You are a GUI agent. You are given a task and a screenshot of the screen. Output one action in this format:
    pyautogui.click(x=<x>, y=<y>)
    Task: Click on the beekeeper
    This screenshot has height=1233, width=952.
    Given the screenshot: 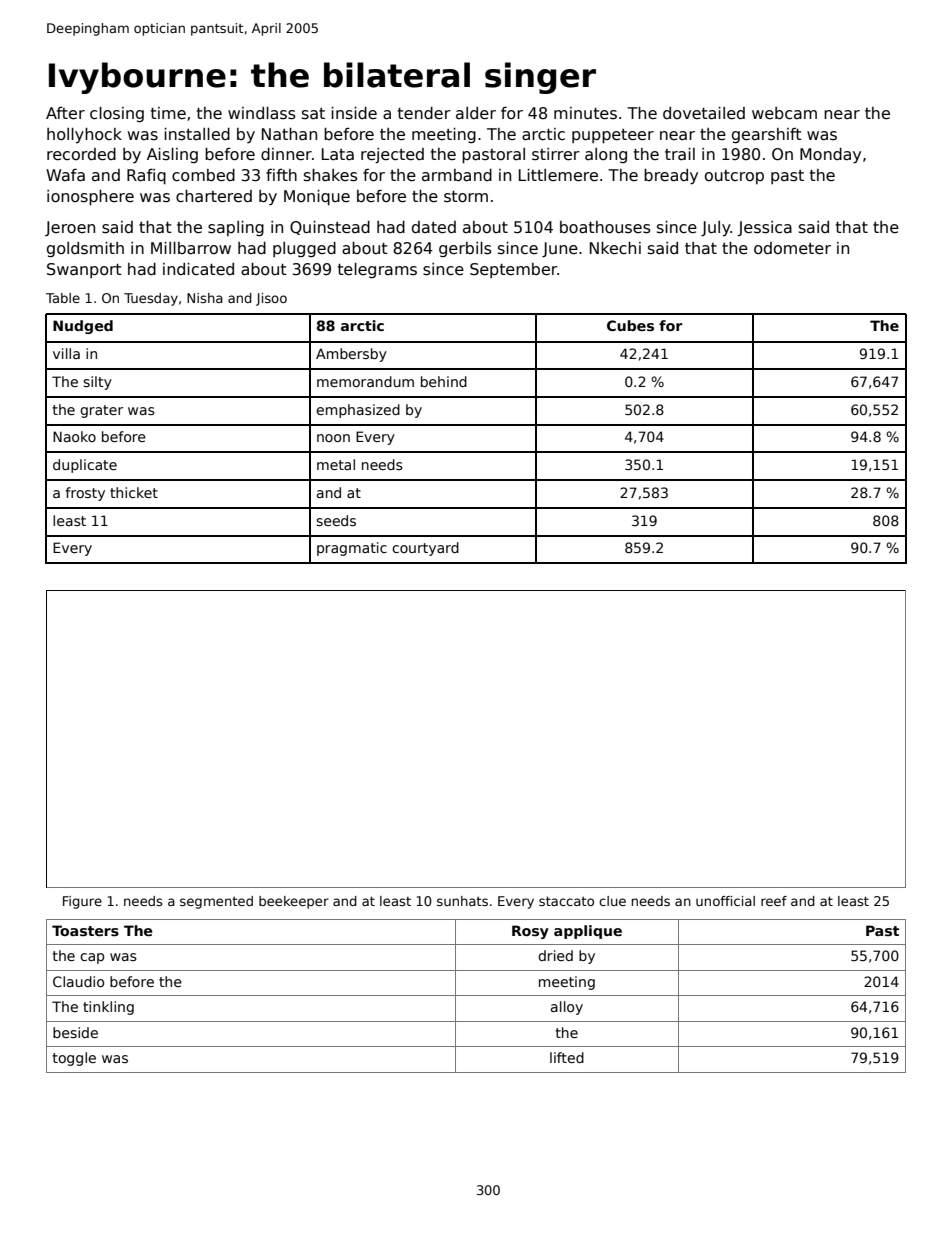 What is the action you would take?
    pyautogui.click(x=294, y=902)
